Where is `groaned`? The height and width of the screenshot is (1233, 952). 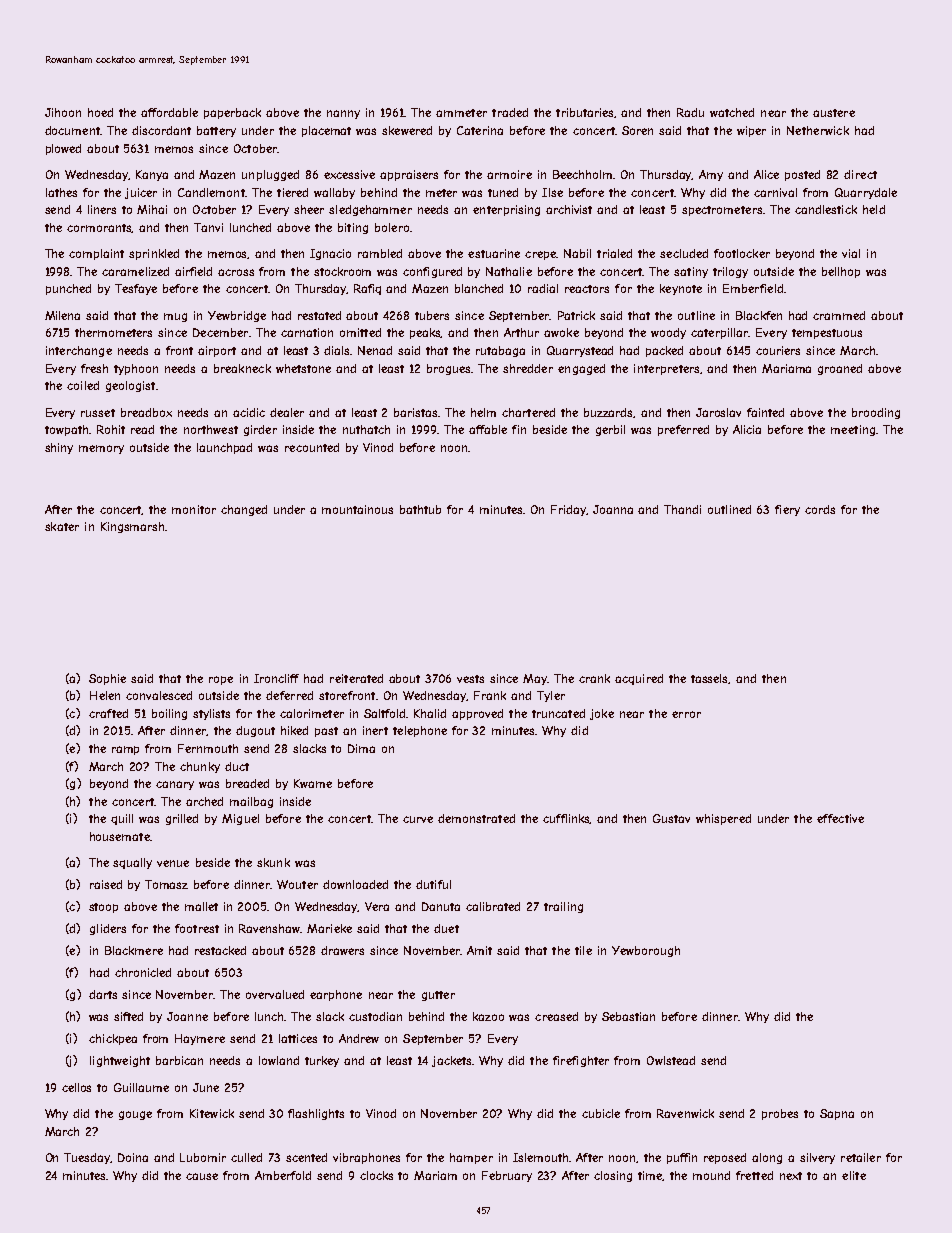
groaned is located at coordinates (840, 369).
